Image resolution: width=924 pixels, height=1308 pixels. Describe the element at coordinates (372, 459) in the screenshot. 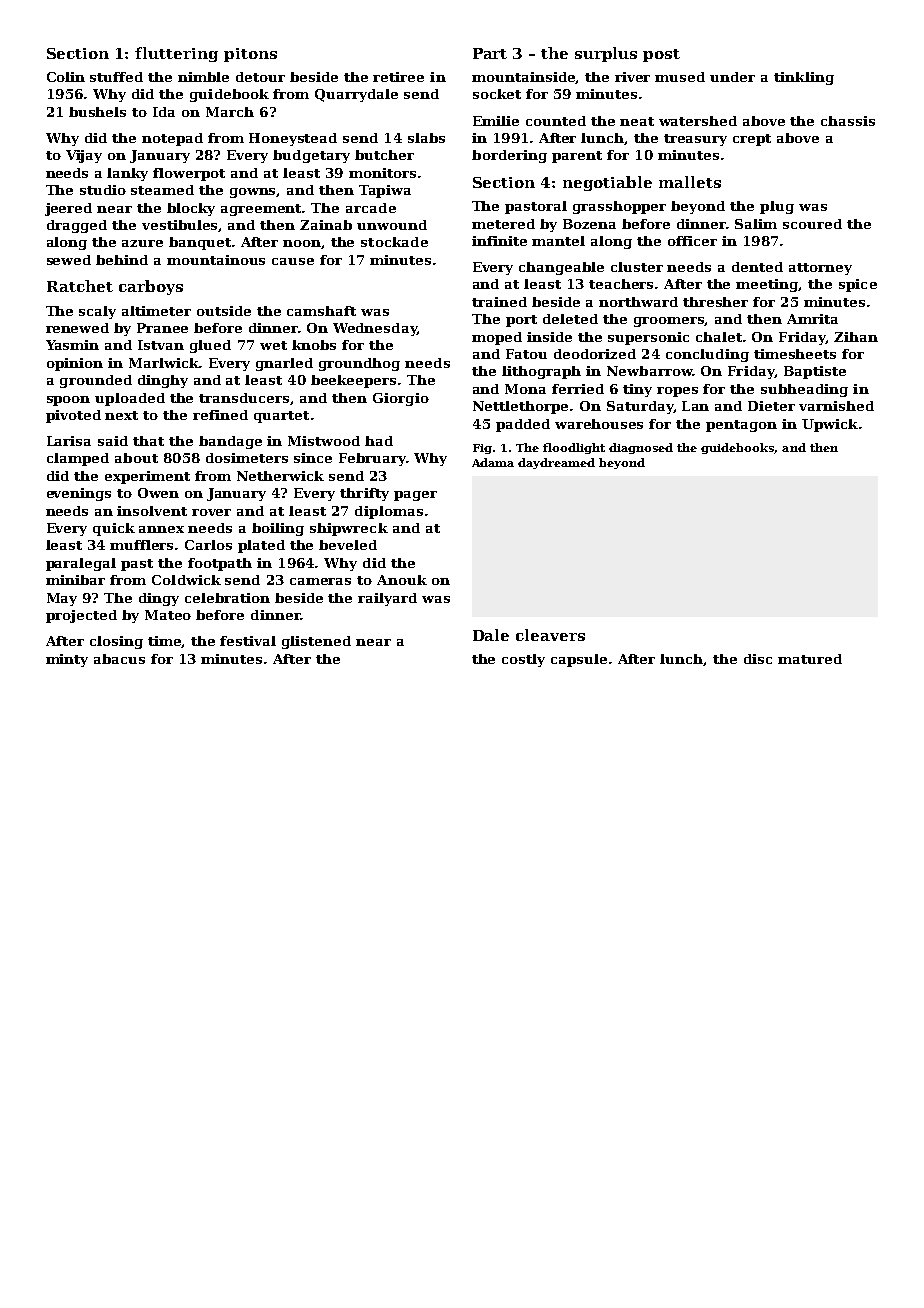

I see `February` at that location.
